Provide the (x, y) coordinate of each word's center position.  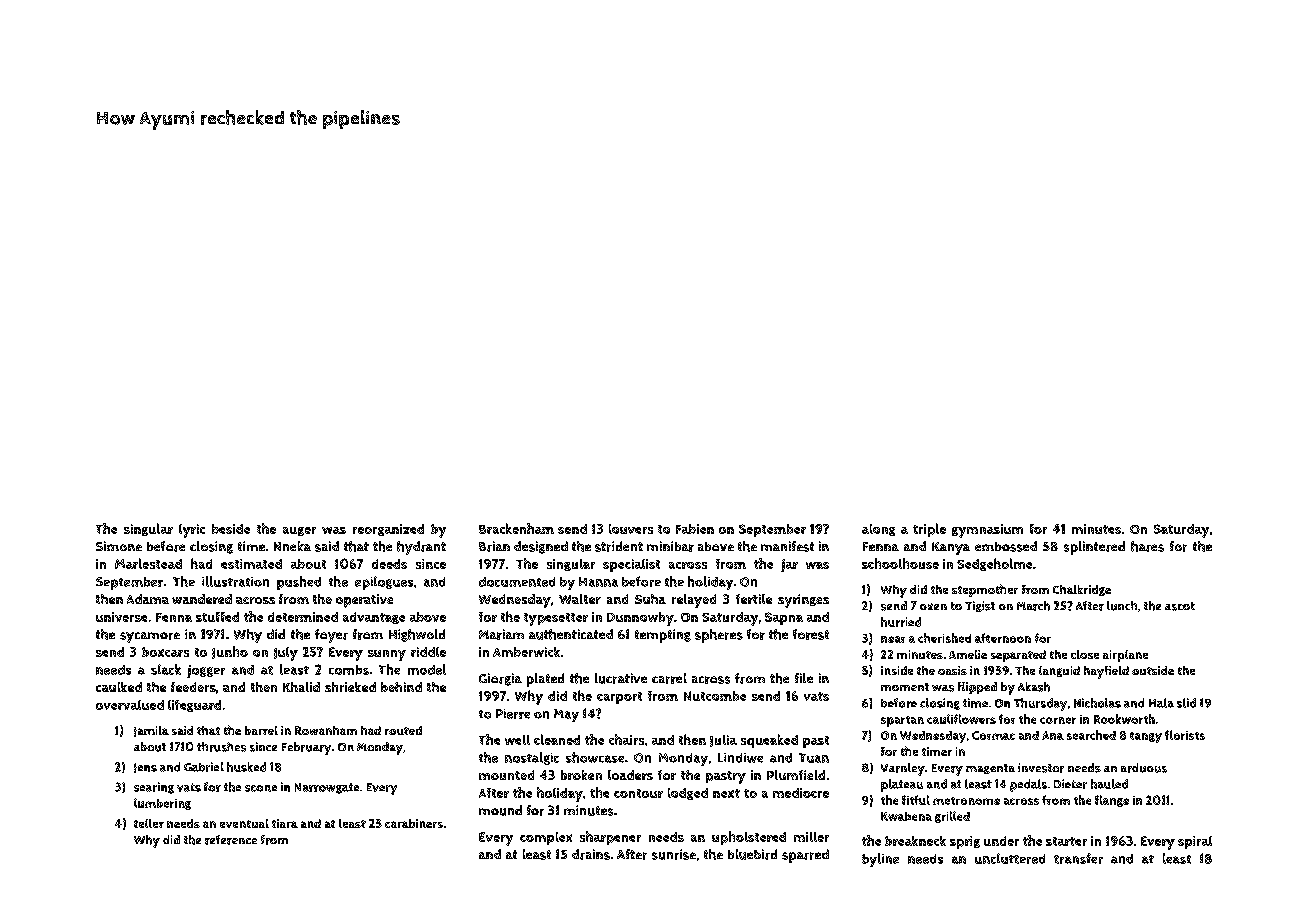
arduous (1144, 768)
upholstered (749, 838)
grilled (952, 817)
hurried (901, 622)
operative (364, 601)
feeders (193, 687)
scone (261, 788)
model (427, 669)
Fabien (695, 529)
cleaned (557, 739)
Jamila (151, 731)
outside (1153, 670)
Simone (119, 546)
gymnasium (987, 531)
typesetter (556, 619)
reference (231, 840)
